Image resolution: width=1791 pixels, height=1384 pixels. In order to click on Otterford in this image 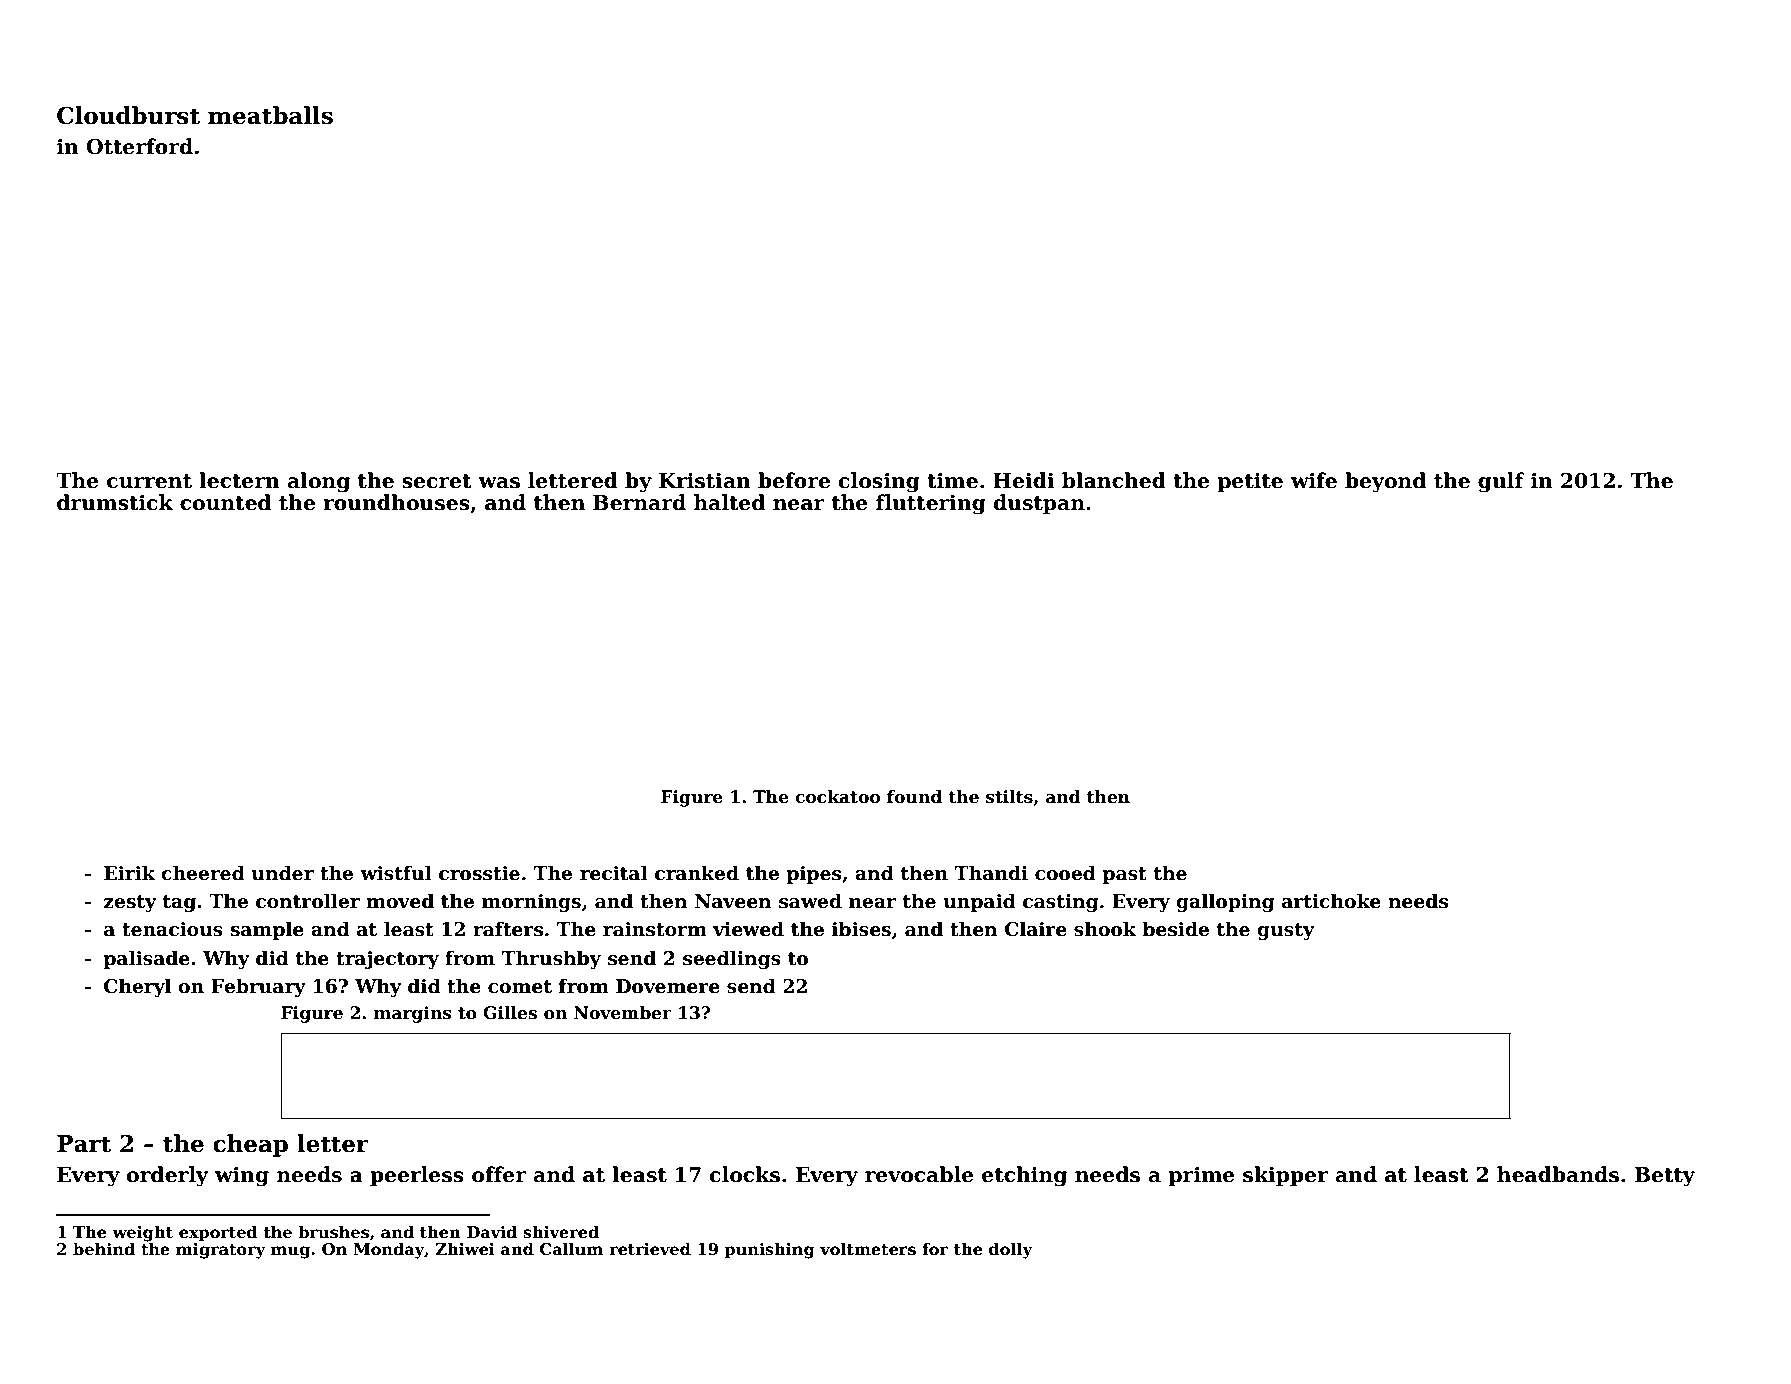, I will do `click(140, 146)`.
